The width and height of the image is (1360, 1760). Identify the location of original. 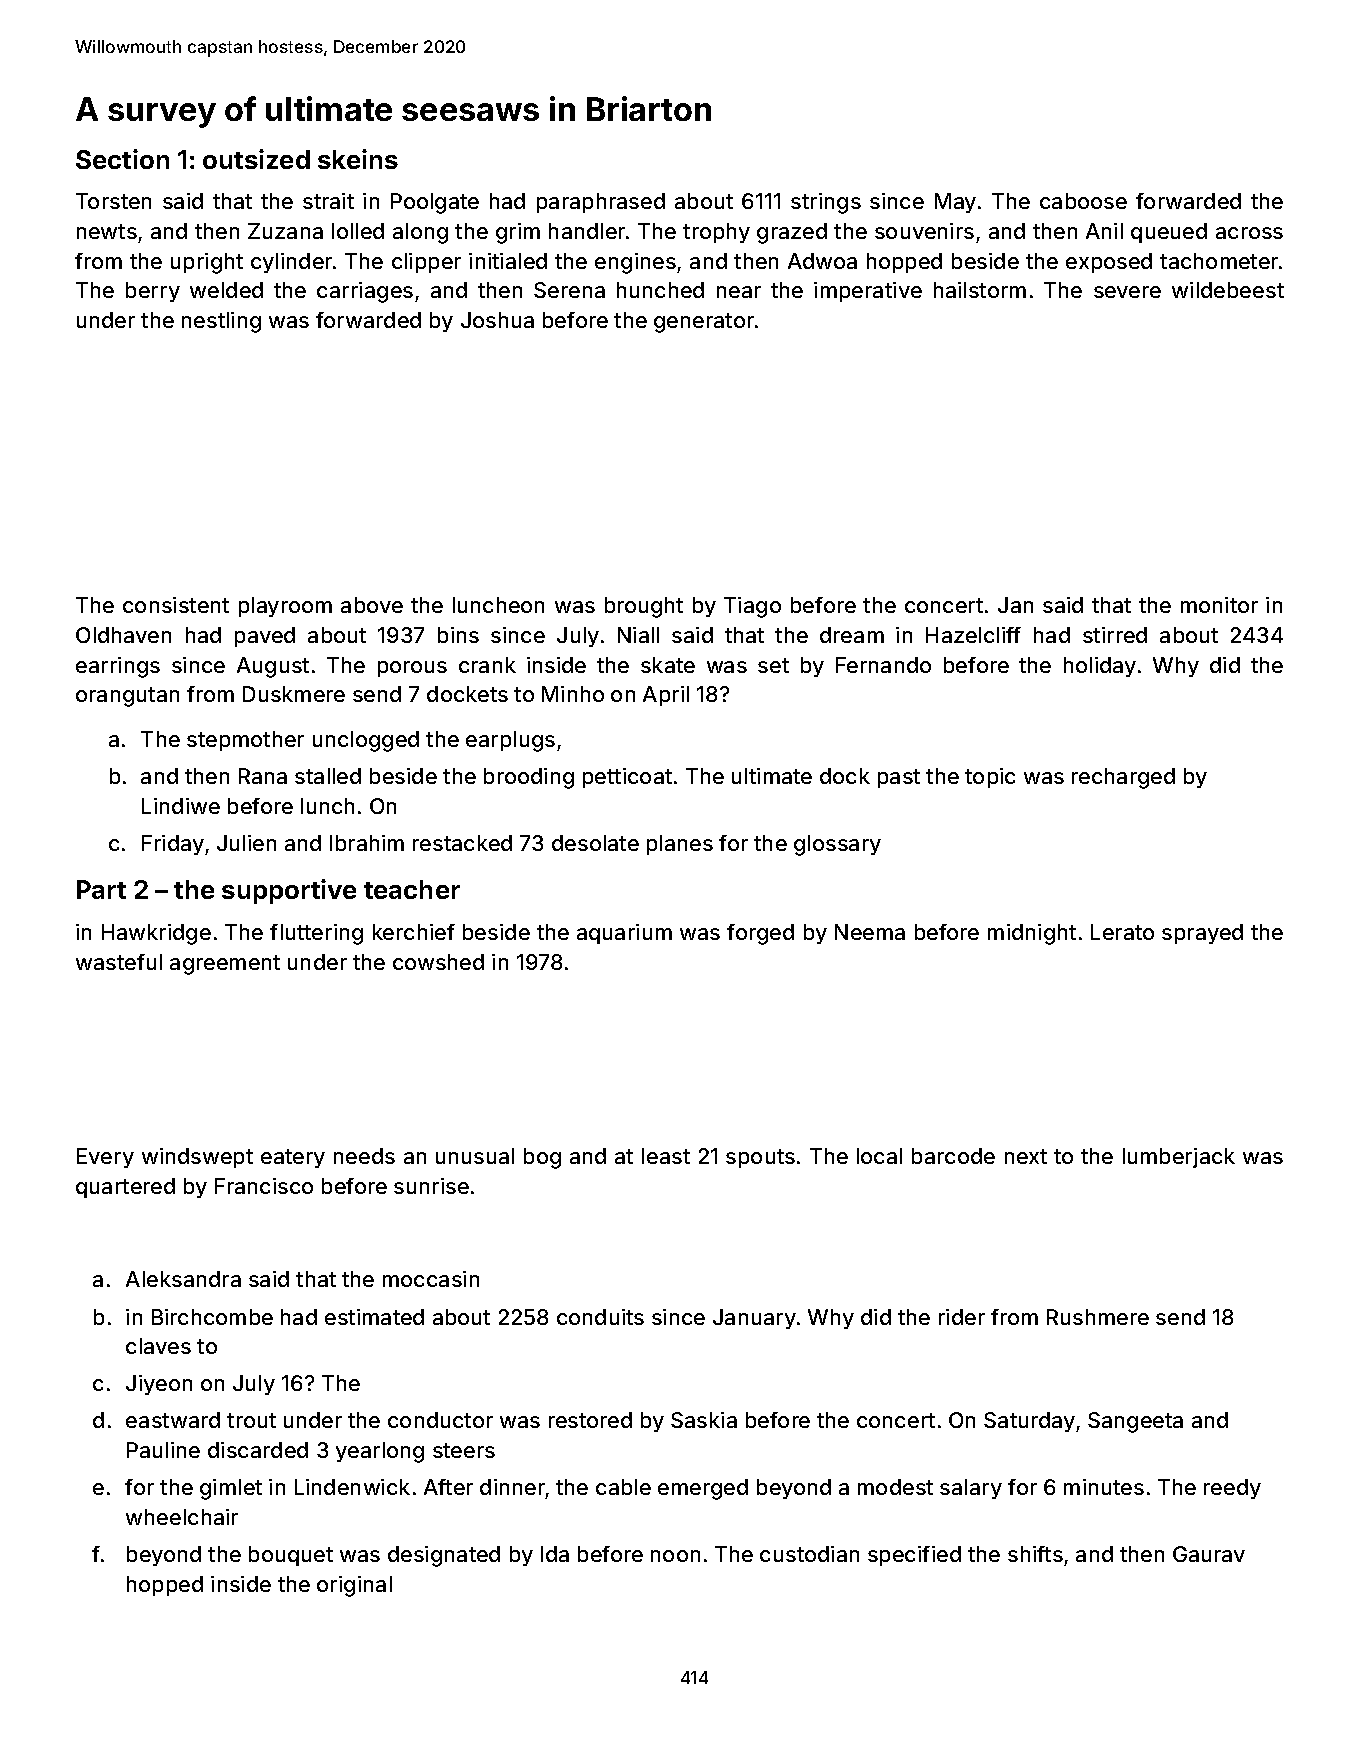
(354, 1586).
